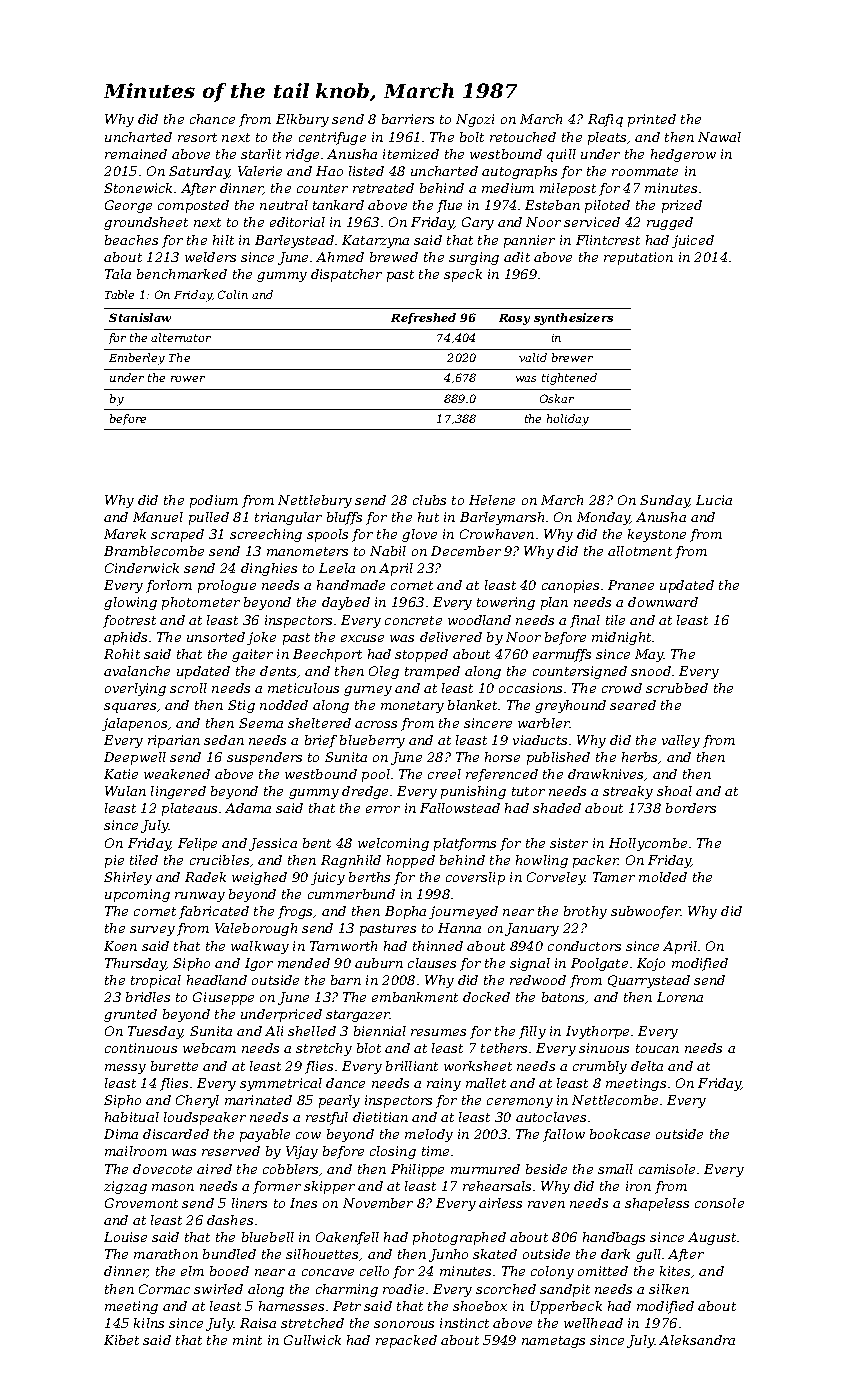  I want to click on nodded, so click(284, 705).
